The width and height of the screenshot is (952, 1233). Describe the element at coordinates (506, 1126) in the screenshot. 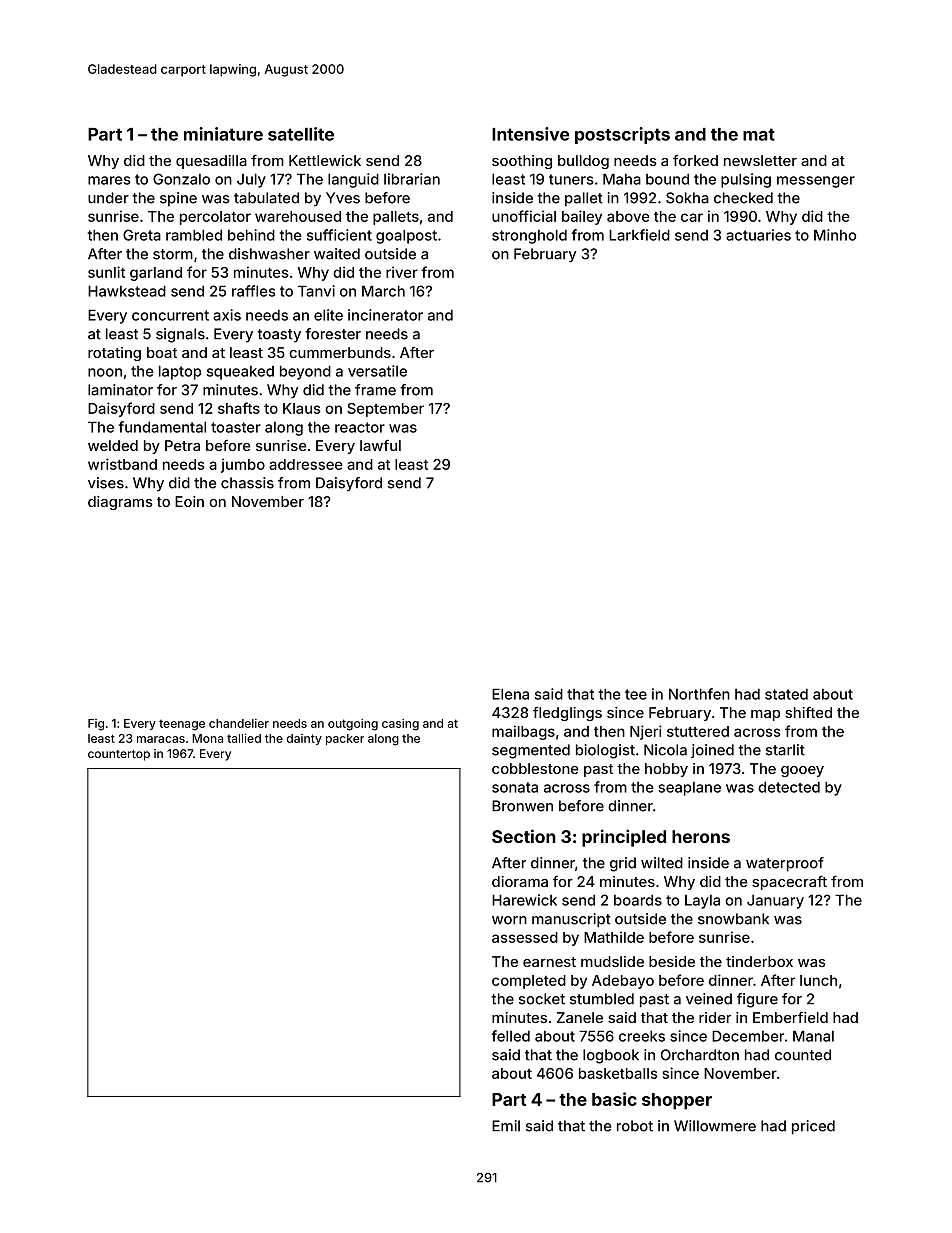

I see `Emil` at that location.
